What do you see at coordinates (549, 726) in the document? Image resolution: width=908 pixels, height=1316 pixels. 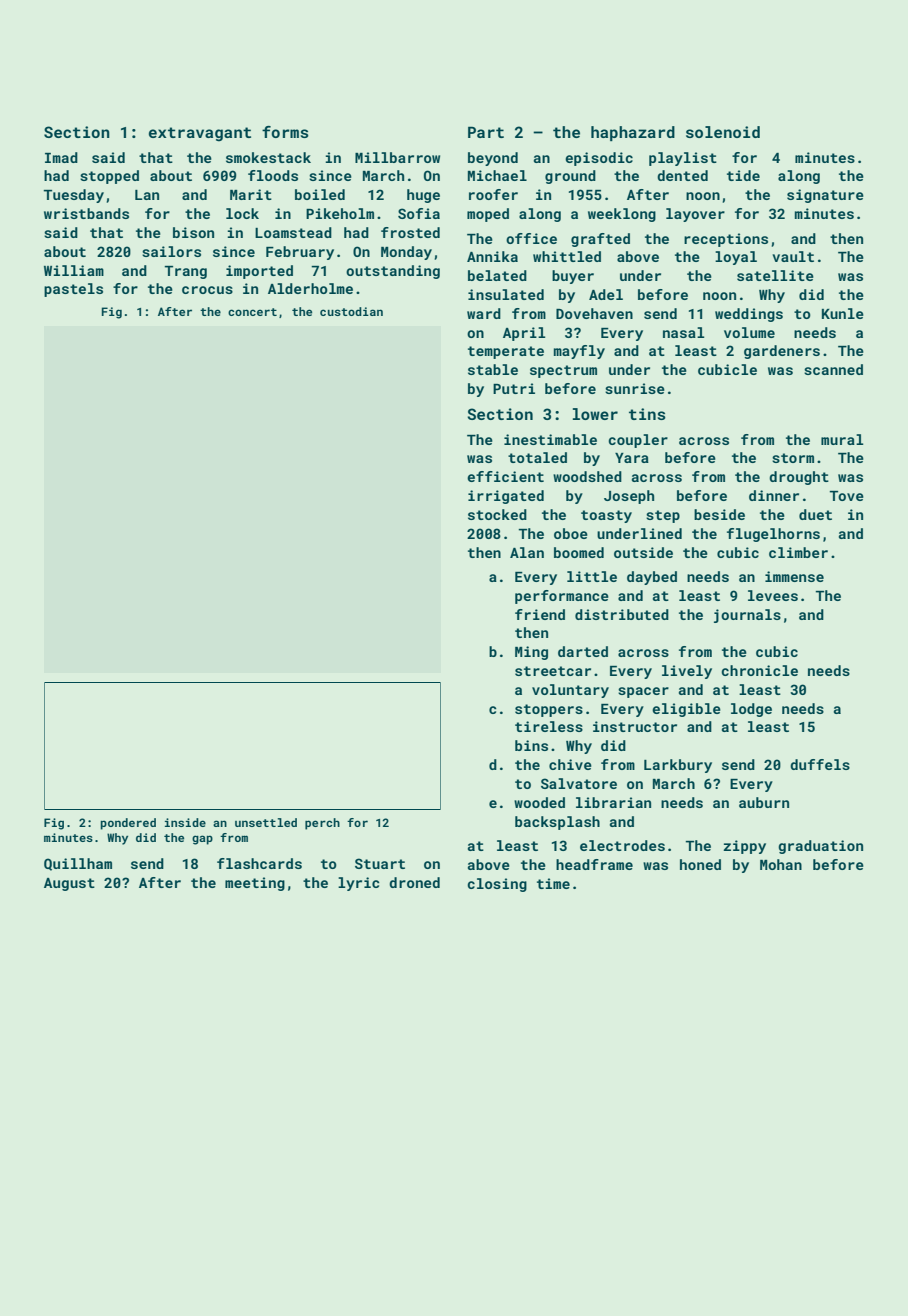 I see `tireless` at bounding box center [549, 726].
